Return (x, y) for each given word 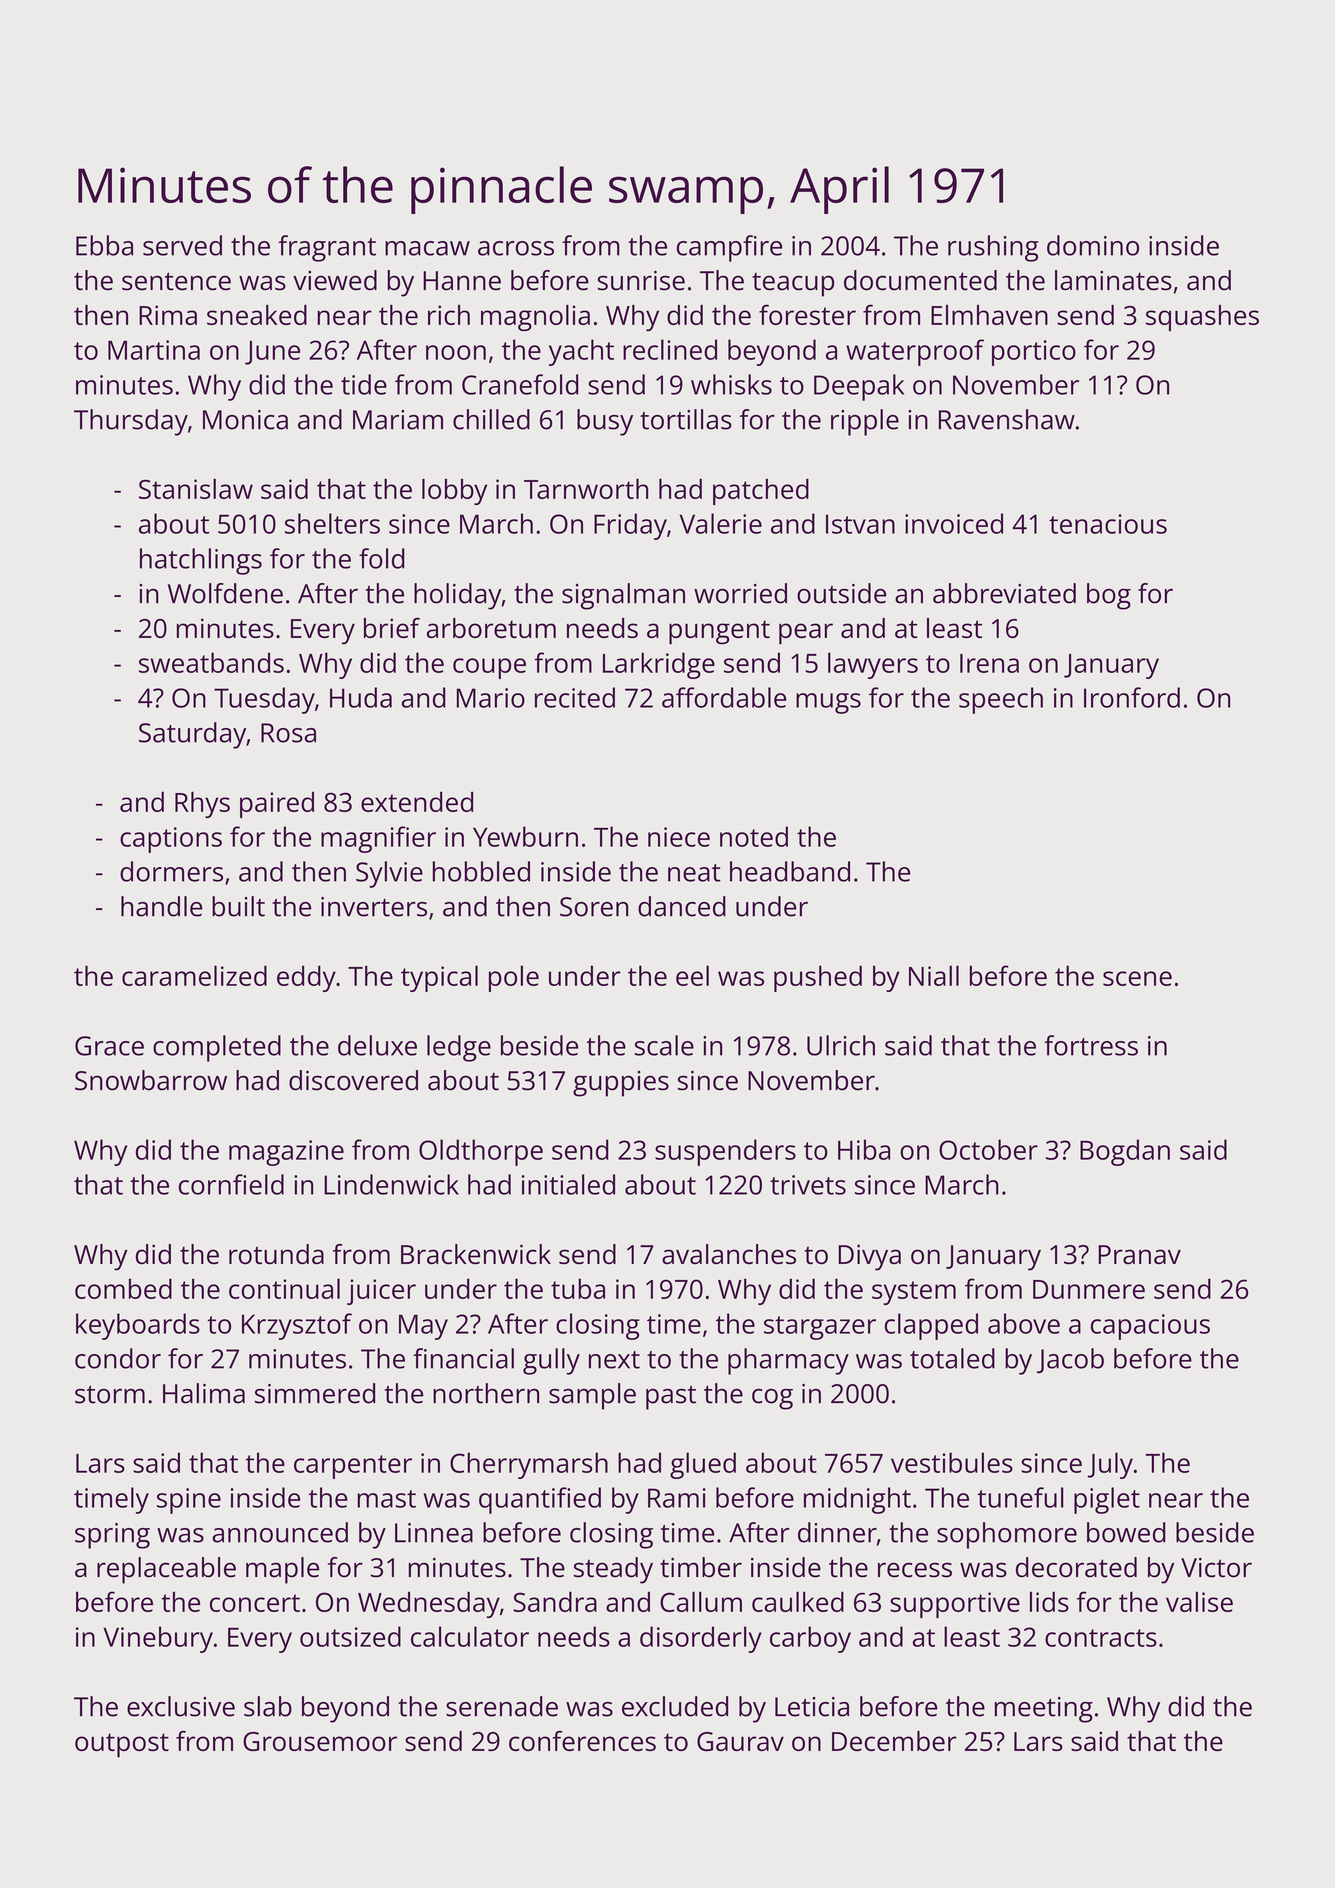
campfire (729, 248)
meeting (1044, 1710)
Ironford (1132, 697)
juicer (381, 1292)
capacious (1150, 1327)
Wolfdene (225, 593)
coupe (489, 668)
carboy (810, 1639)
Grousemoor (320, 1741)
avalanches (729, 1254)
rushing (993, 248)
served (182, 245)
